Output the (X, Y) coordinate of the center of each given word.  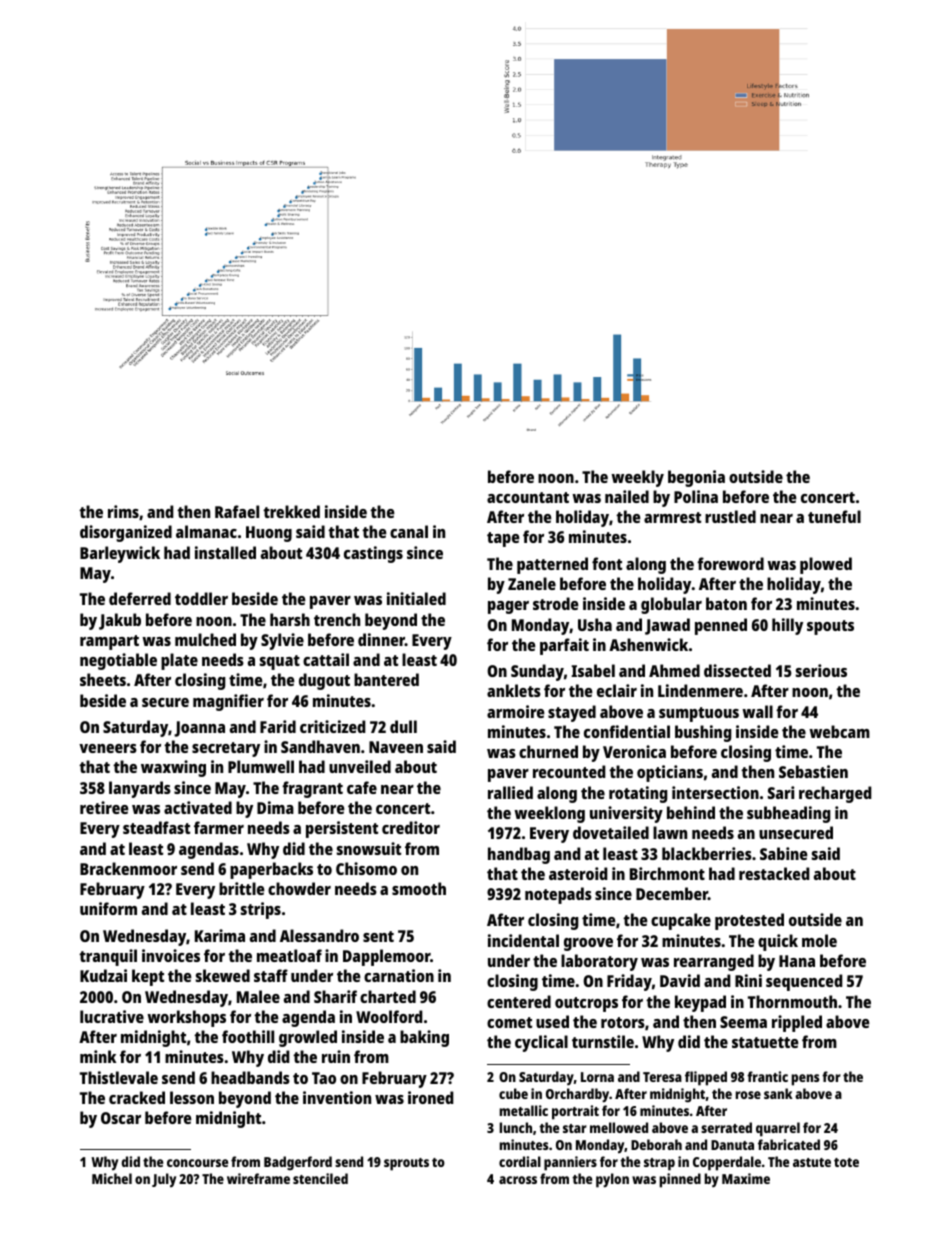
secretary (226, 749)
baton (726, 603)
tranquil (108, 957)
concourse (197, 1163)
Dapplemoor (386, 957)
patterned (552, 565)
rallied (510, 792)
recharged (835, 794)
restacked (774, 873)
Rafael (237, 511)
